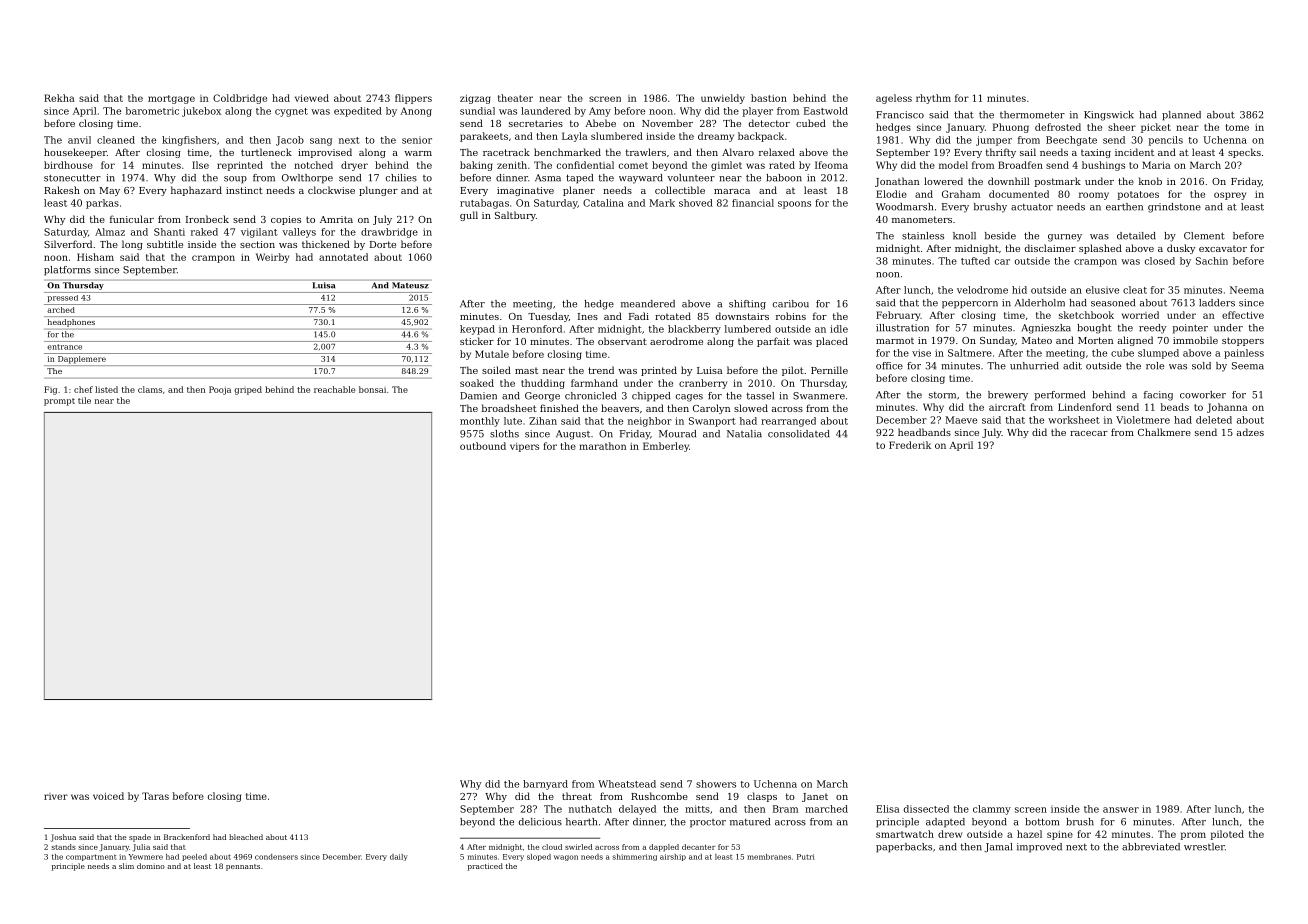  I want to click on racecar, so click(1089, 433).
